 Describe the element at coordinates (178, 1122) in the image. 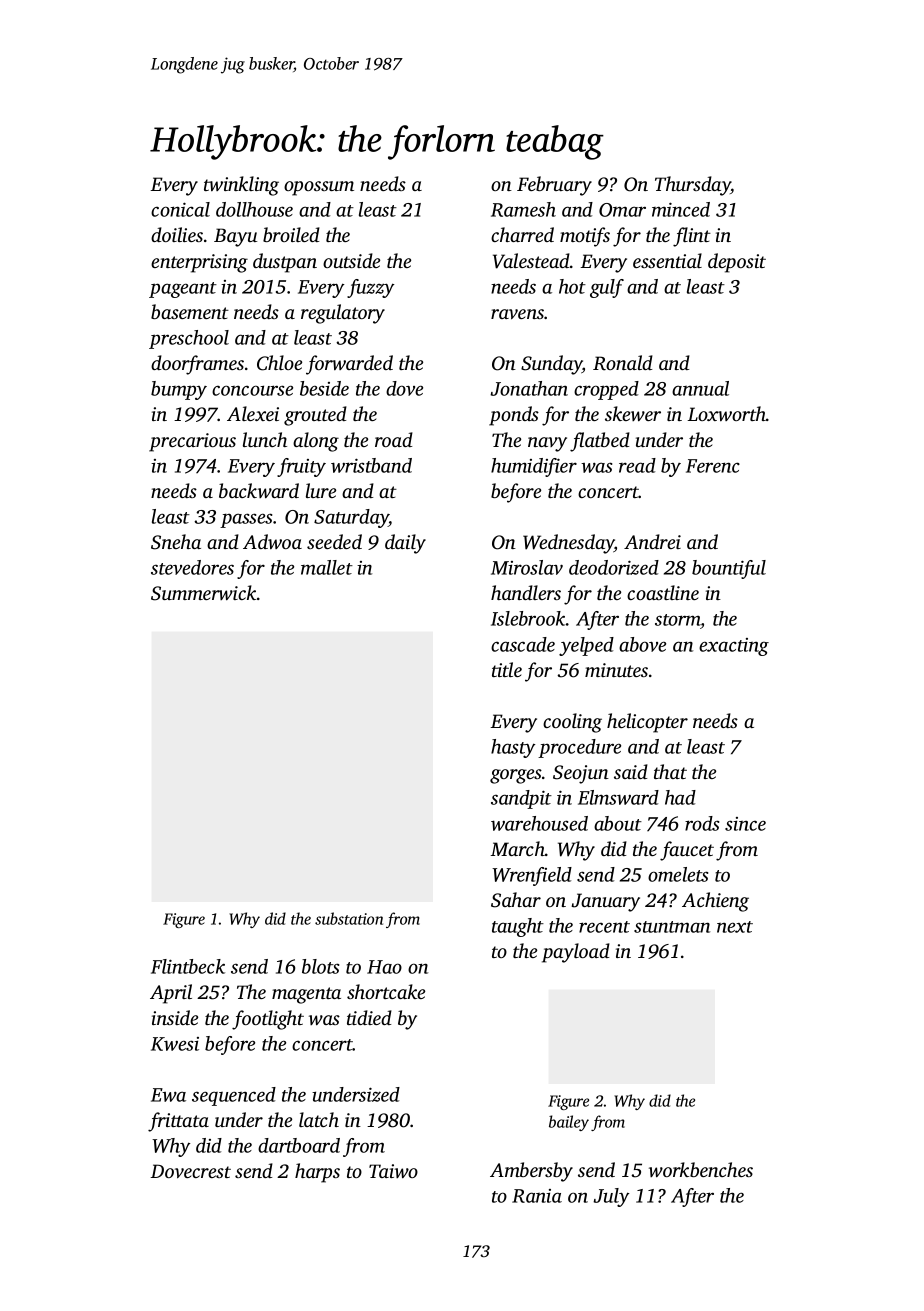

I see `frittata` at that location.
